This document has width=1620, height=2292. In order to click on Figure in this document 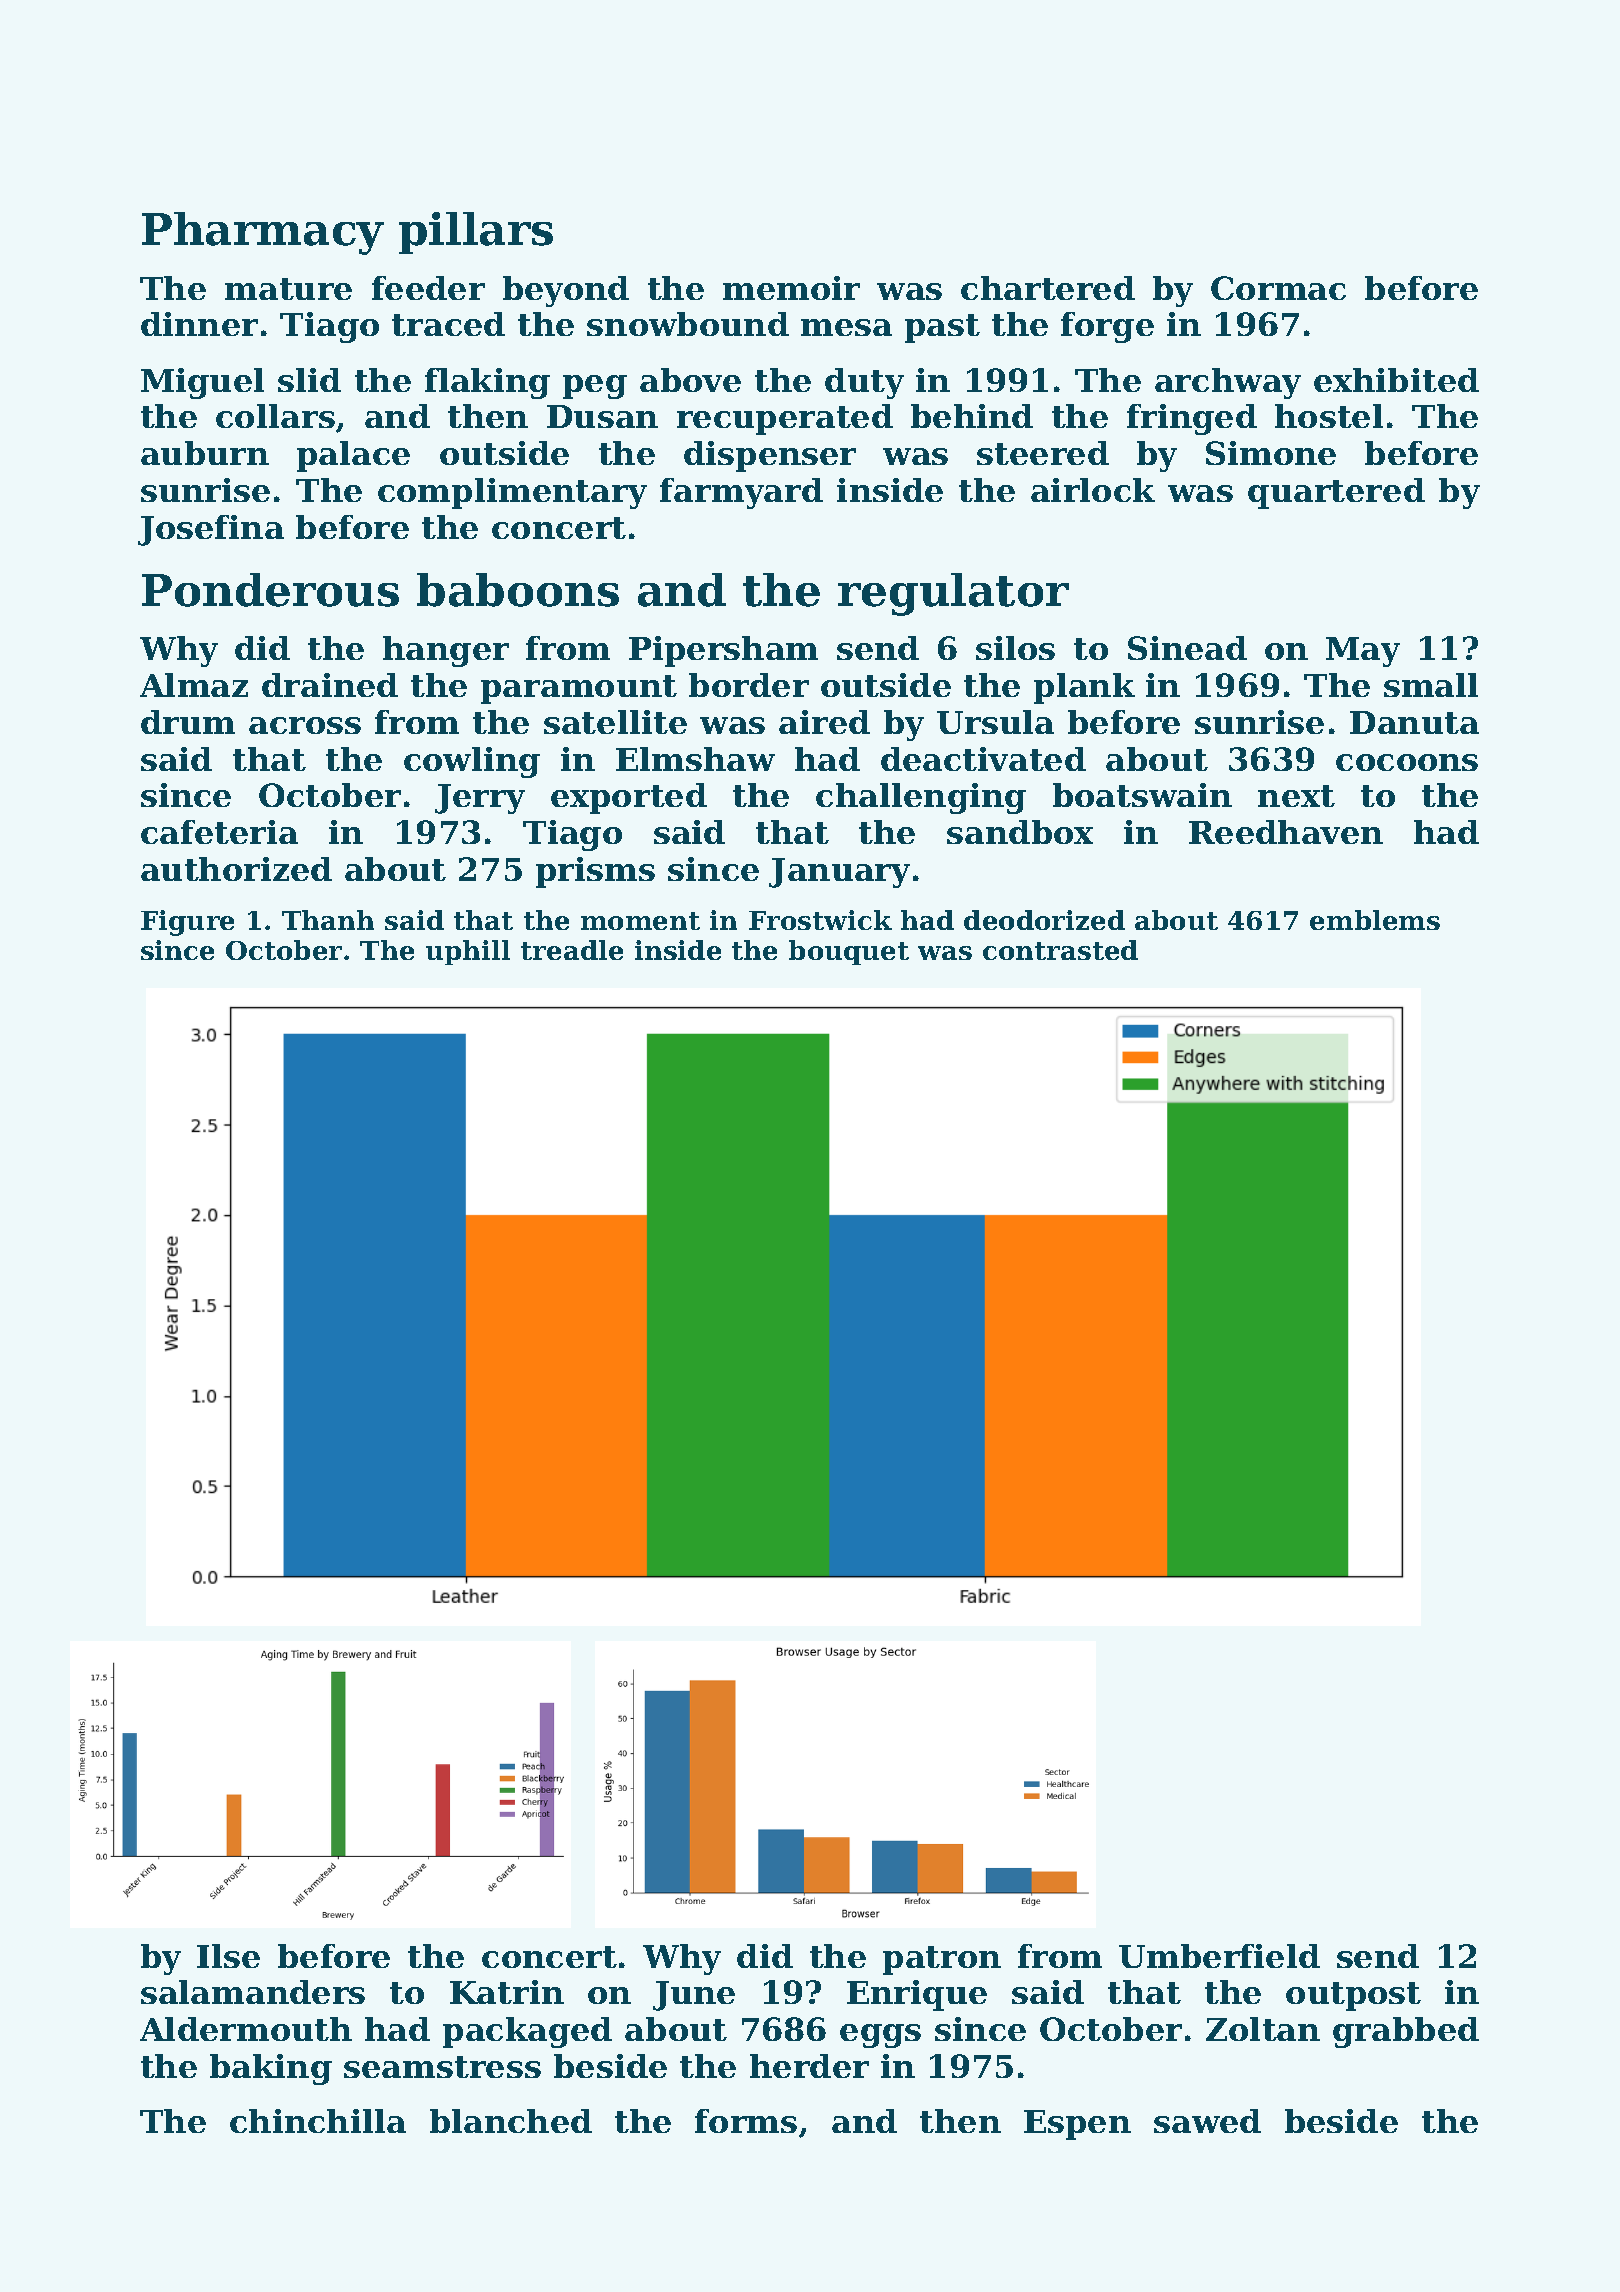, I will do `click(187, 923)`.
